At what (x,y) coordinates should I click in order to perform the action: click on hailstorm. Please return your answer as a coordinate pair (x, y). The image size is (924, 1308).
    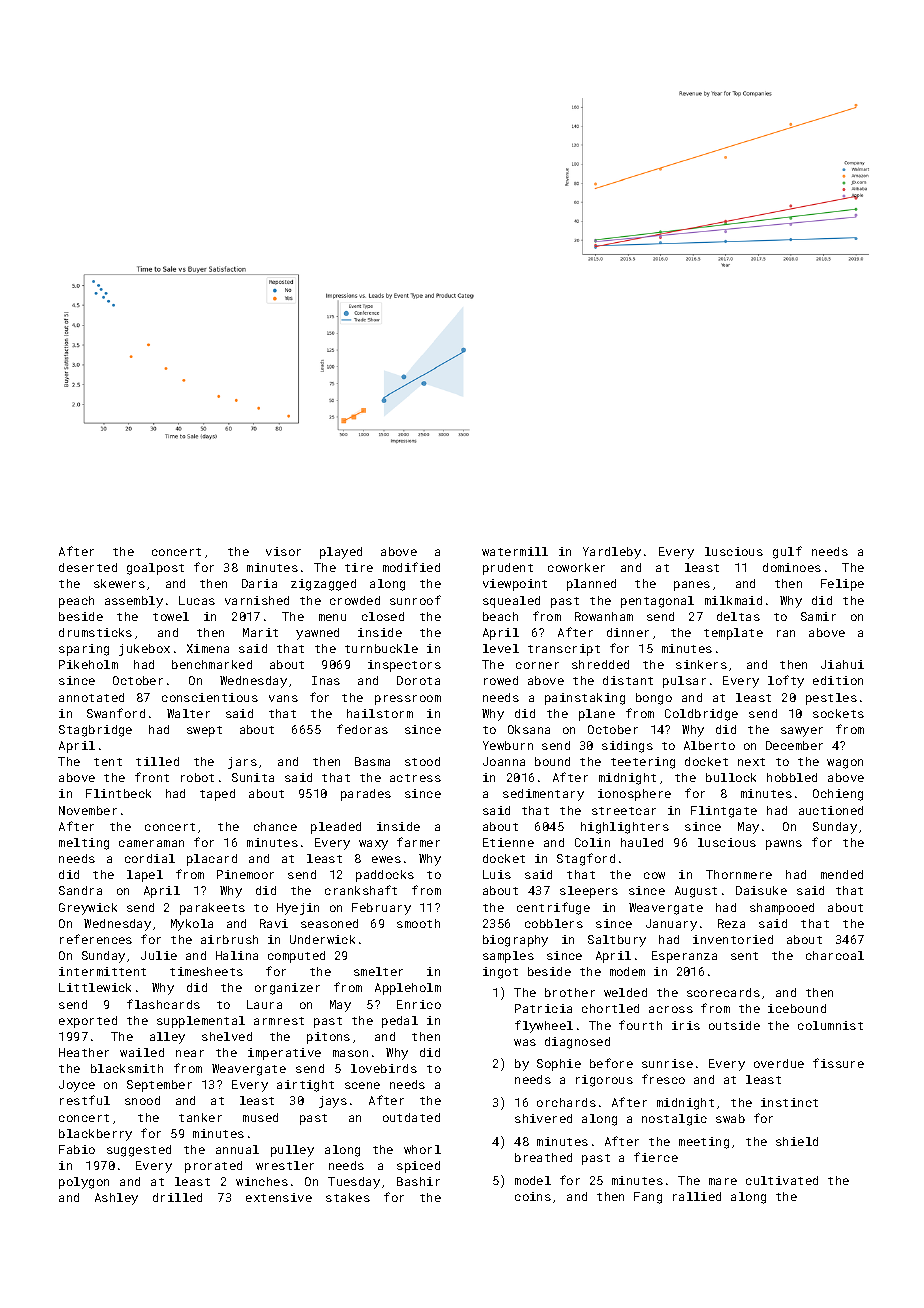
    Looking at the image, I should click on (380, 713).
